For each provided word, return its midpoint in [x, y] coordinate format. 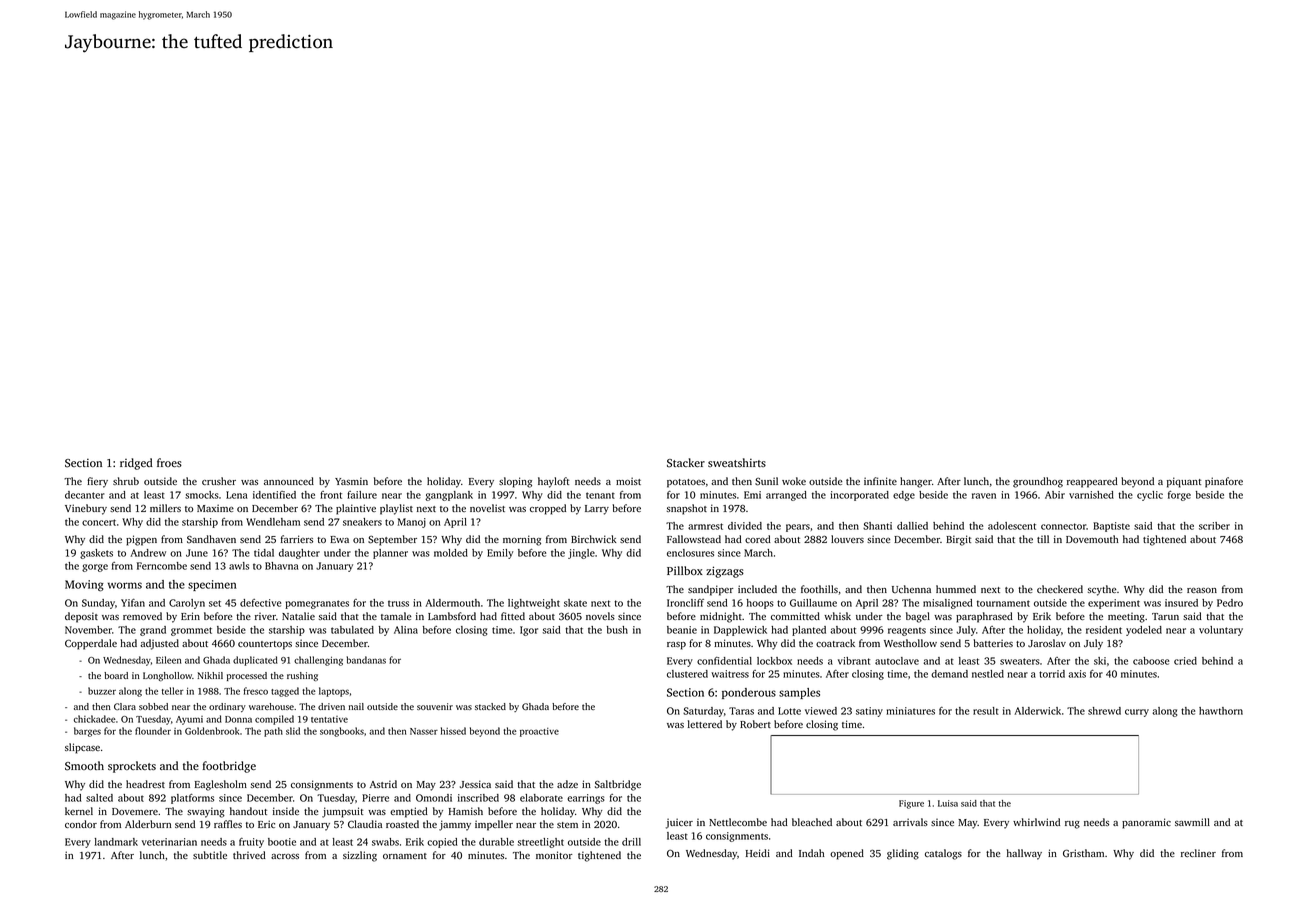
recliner [1198, 853]
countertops [265, 645]
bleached [812, 822]
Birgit [958, 540]
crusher [219, 481]
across [285, 856]
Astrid [383, 784]
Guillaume [813, 603]
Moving [84, 586]
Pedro [1230, 603]
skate [575, 603]
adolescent [1012, 526]
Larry [597, 510]
